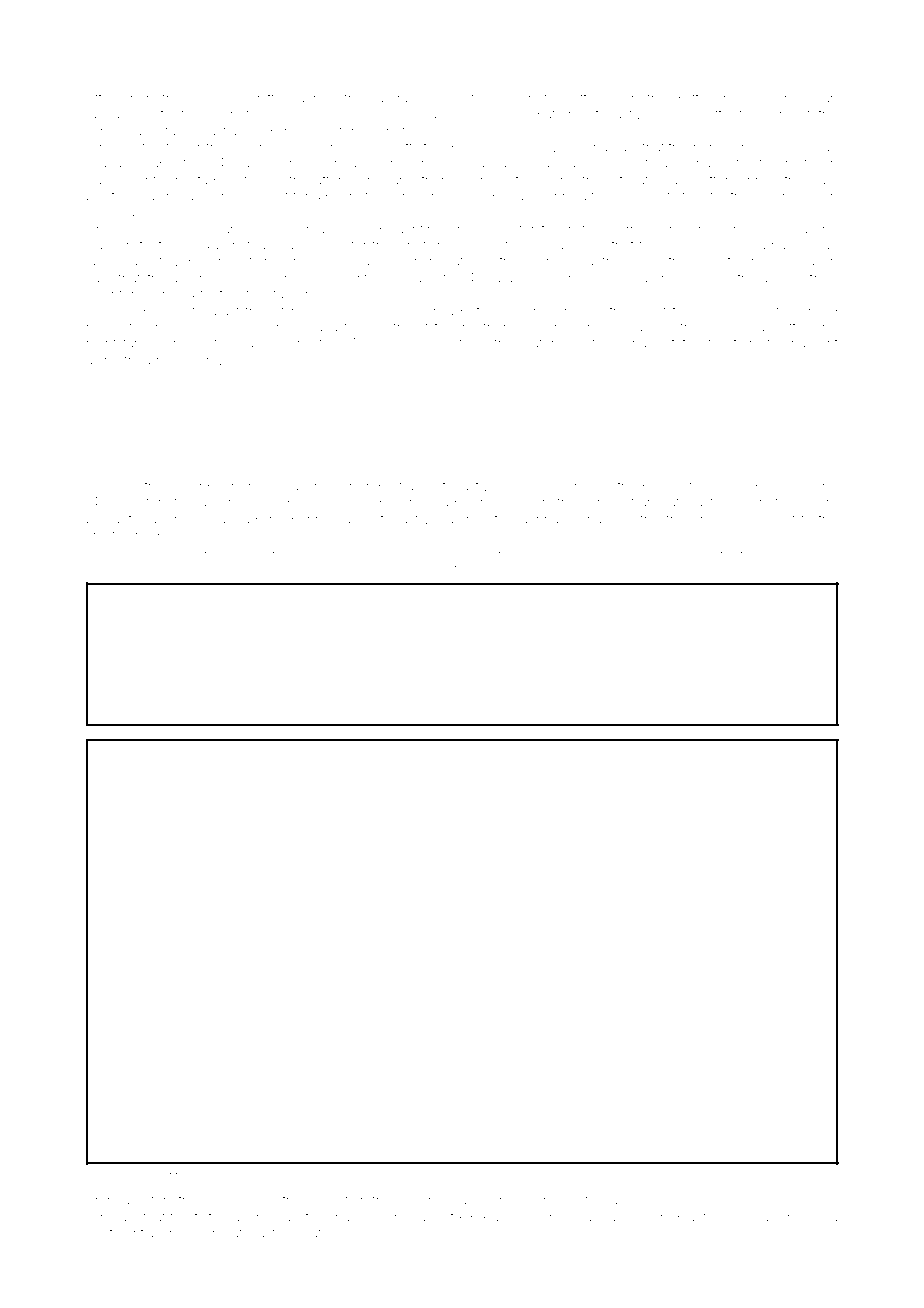 This document has width=924, height=1308. I want to click on snack, so click(663, 555).
